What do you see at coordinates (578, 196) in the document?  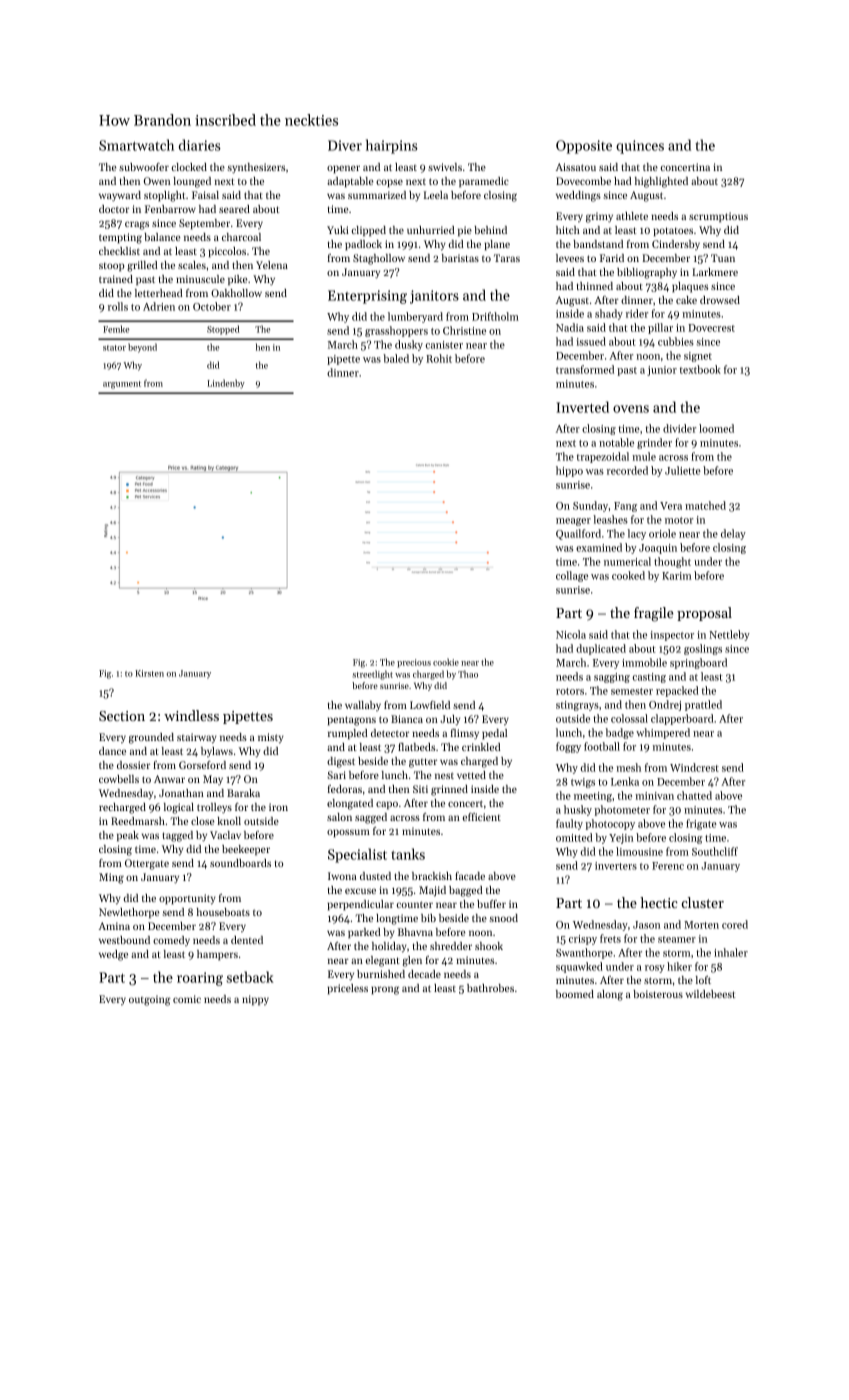 I see `weddings` at bounding box center [578, 196].
